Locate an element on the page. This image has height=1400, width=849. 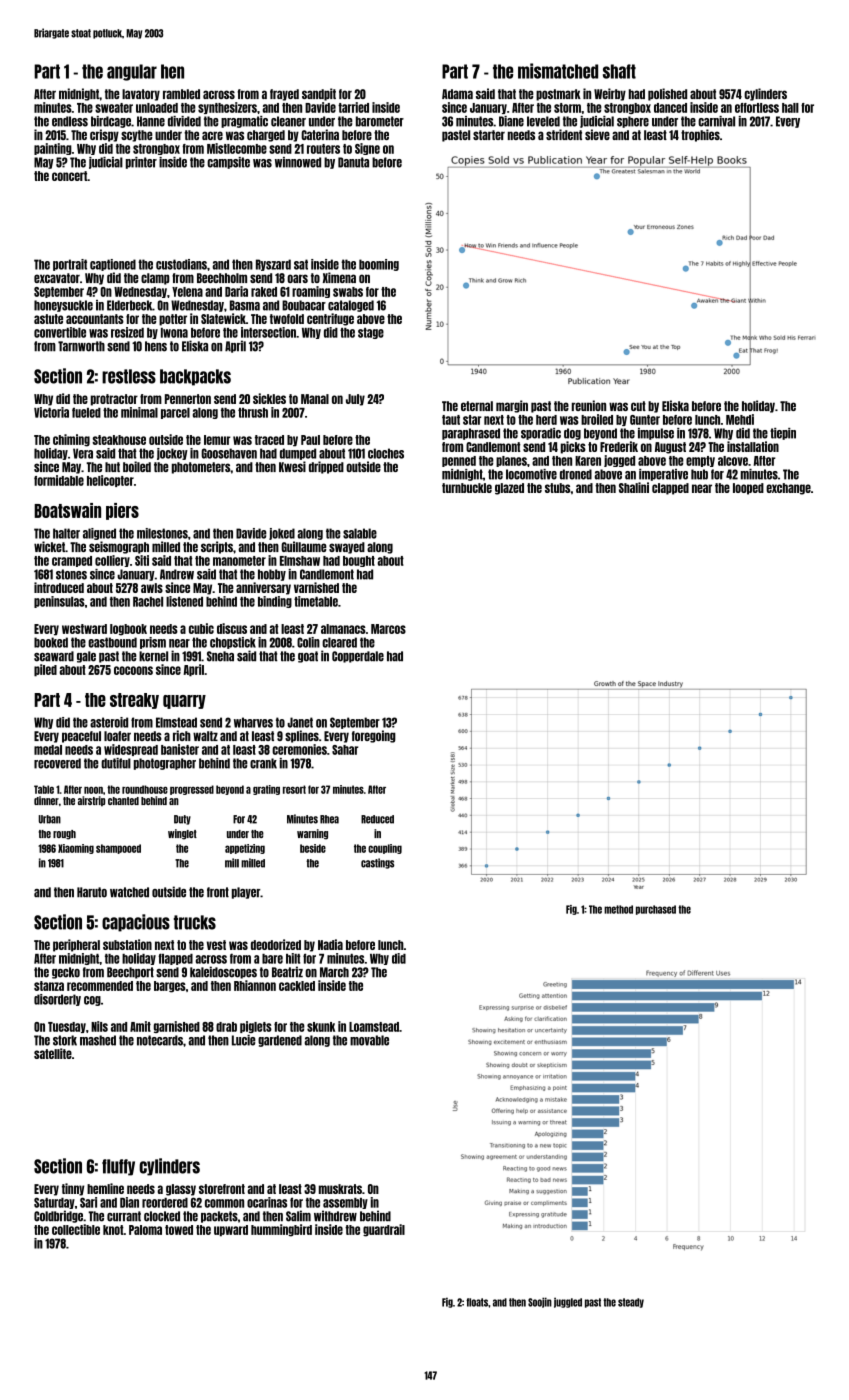
exchange is located at coordinates (788, 489).
